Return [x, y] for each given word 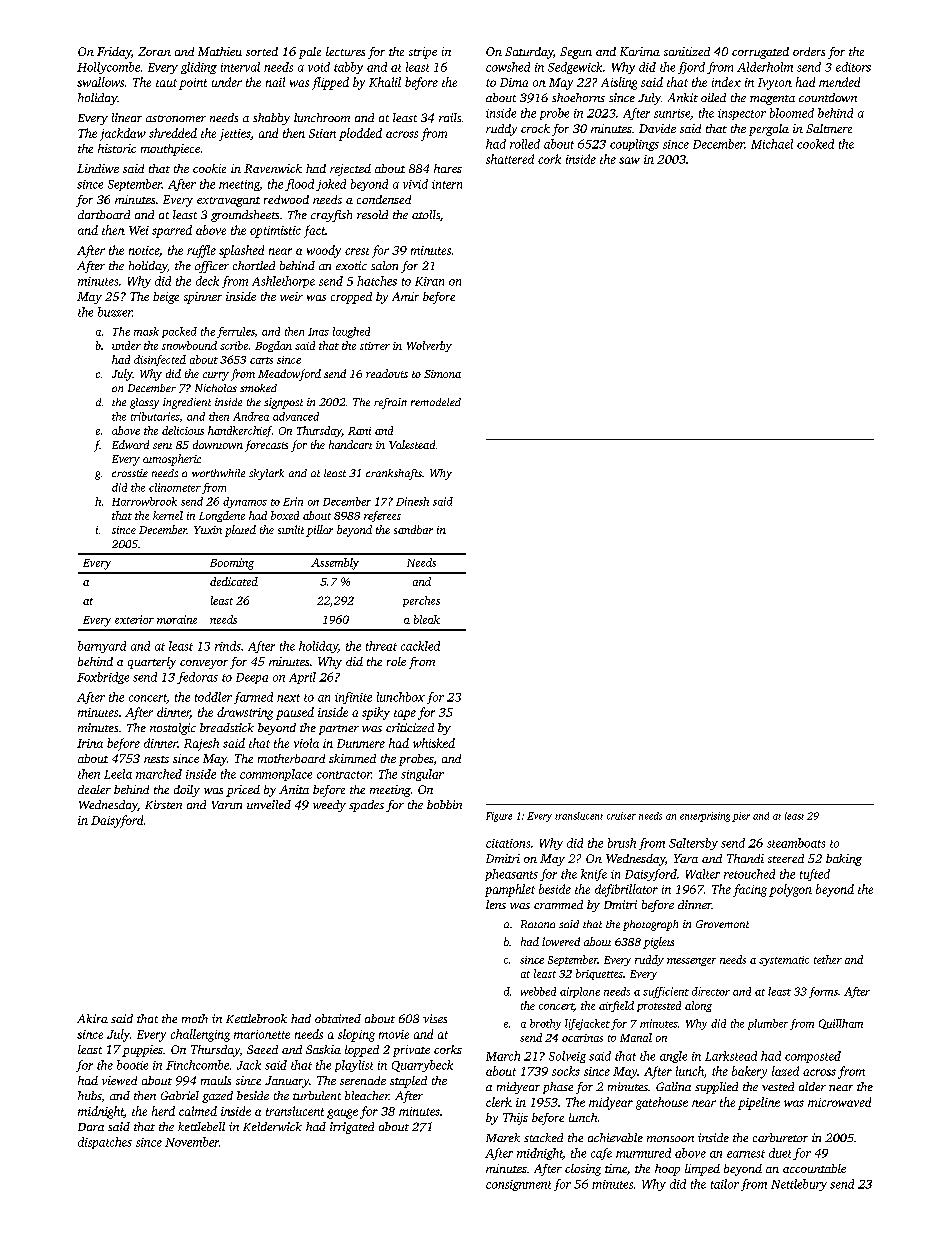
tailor [725, 1184]
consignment [518, 1185]
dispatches [105, 1143]
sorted [262, 51]
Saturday [529, 53]
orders [809, 51]
